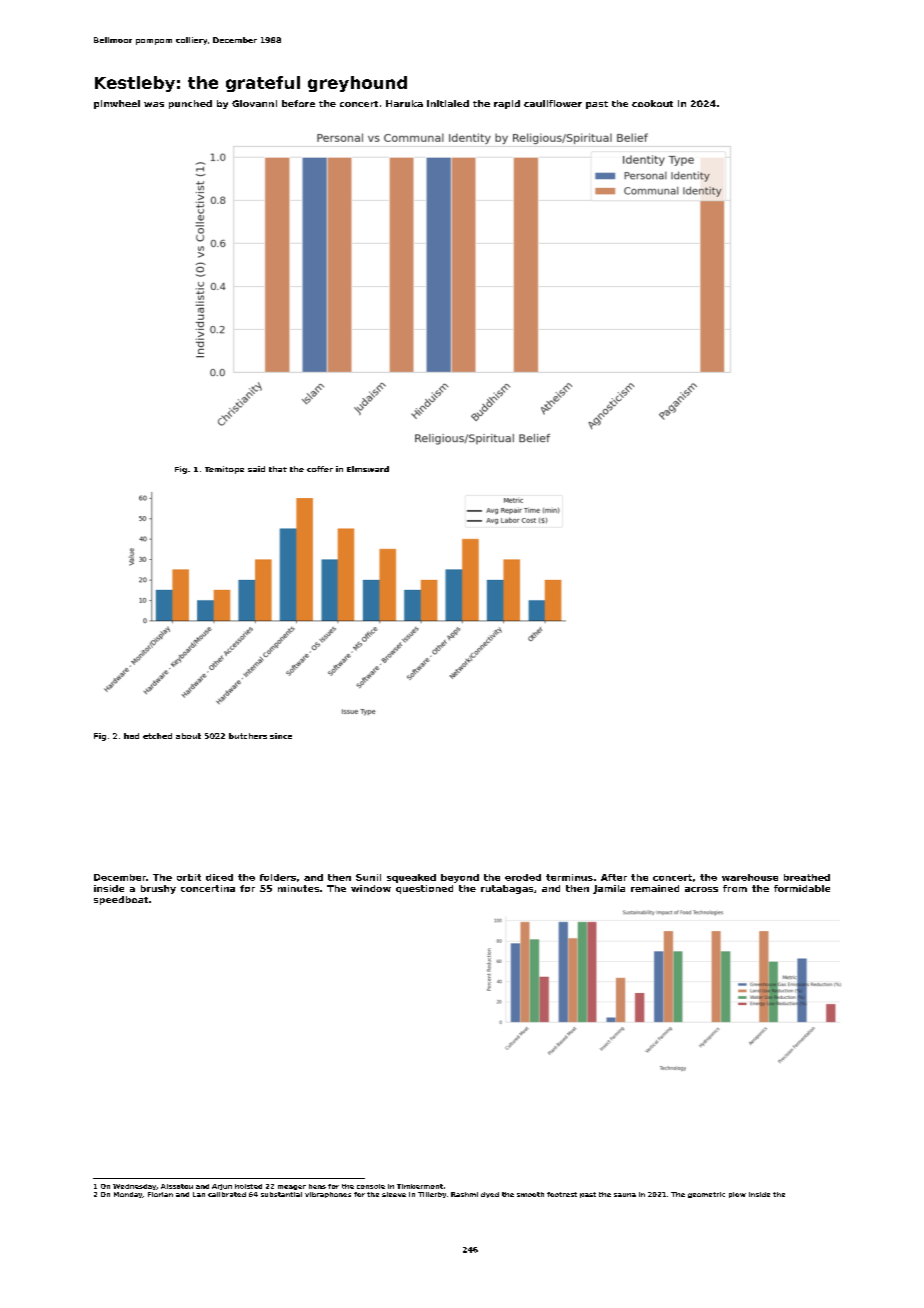  What do you see at coordinates (278, 469) in the screenshot?
I see `that` at bounding box center [278, 469].
